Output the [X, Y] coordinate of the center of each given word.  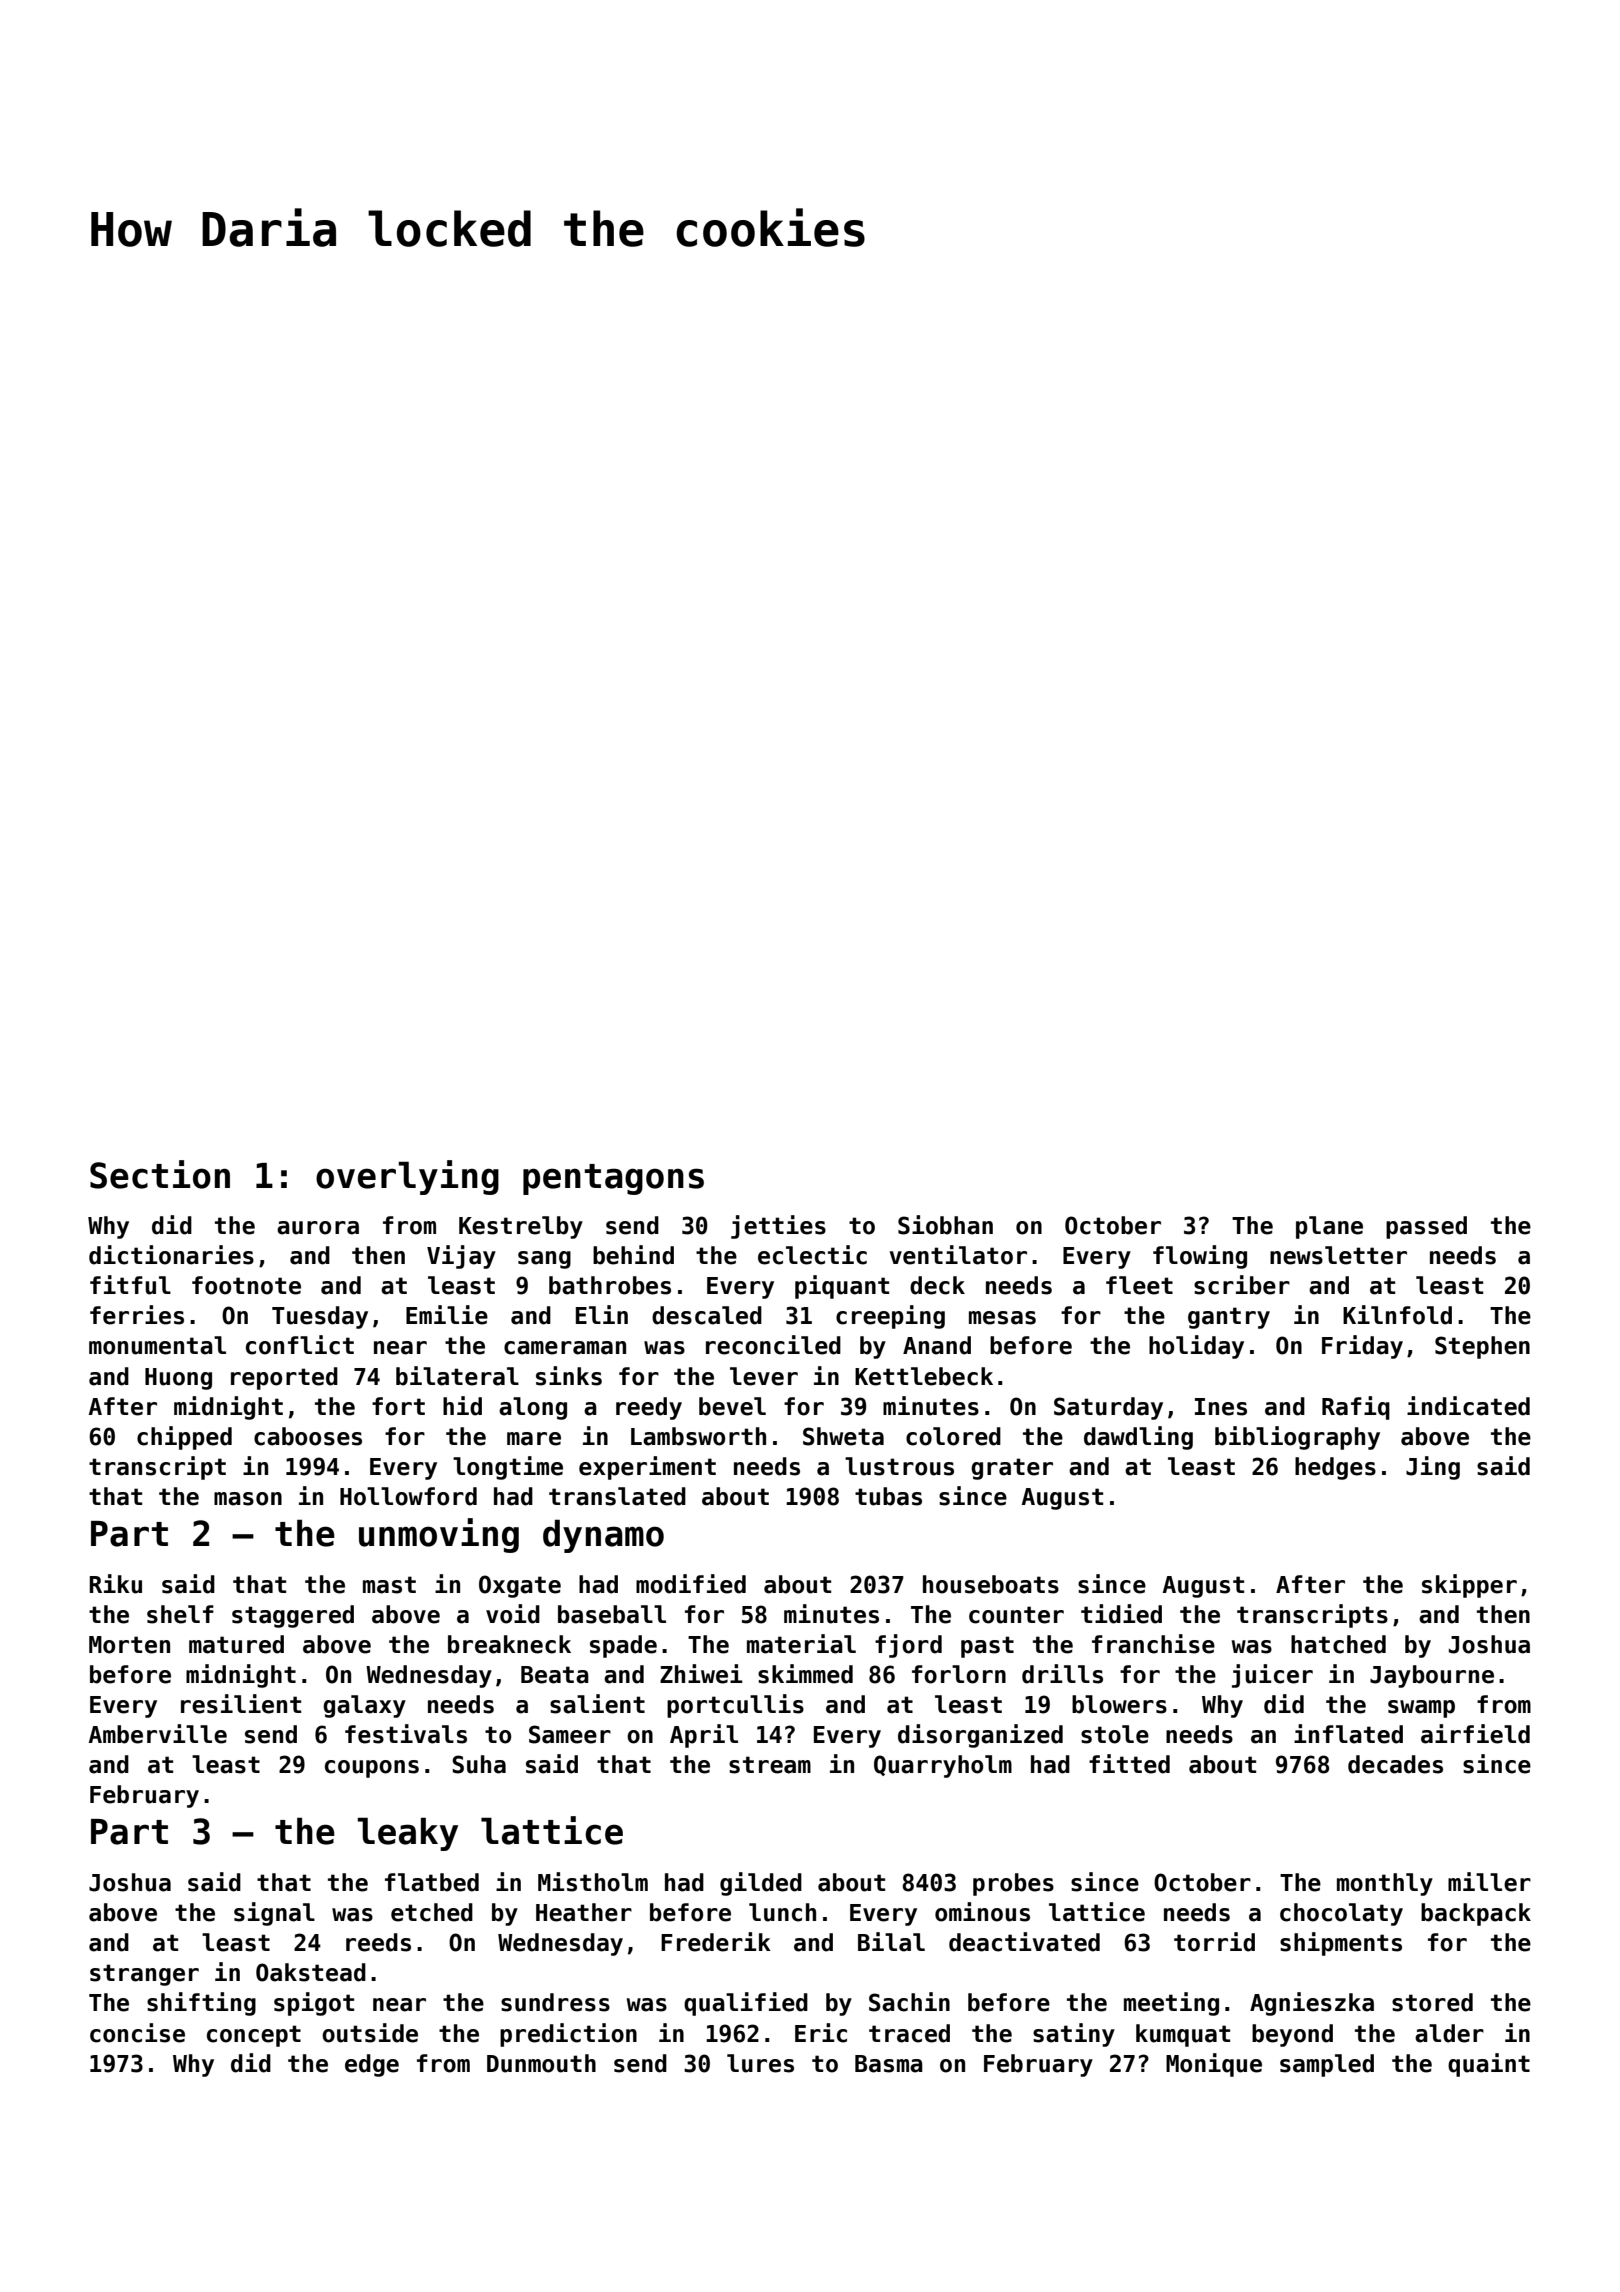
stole [1115, 1734]
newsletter [1338, 1255]
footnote [246, 1285]
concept [254, 2036]
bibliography [1297, 1438]
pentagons [613, 1179]
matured [236, 1644]
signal [274, 1914]
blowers [1119, 1704]
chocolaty [1341, 1914]
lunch [782, 1912]
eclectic [812, 1255]
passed [1426, 1227]
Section [160, 1174]
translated [617, 1496]
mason [248, 1499]
